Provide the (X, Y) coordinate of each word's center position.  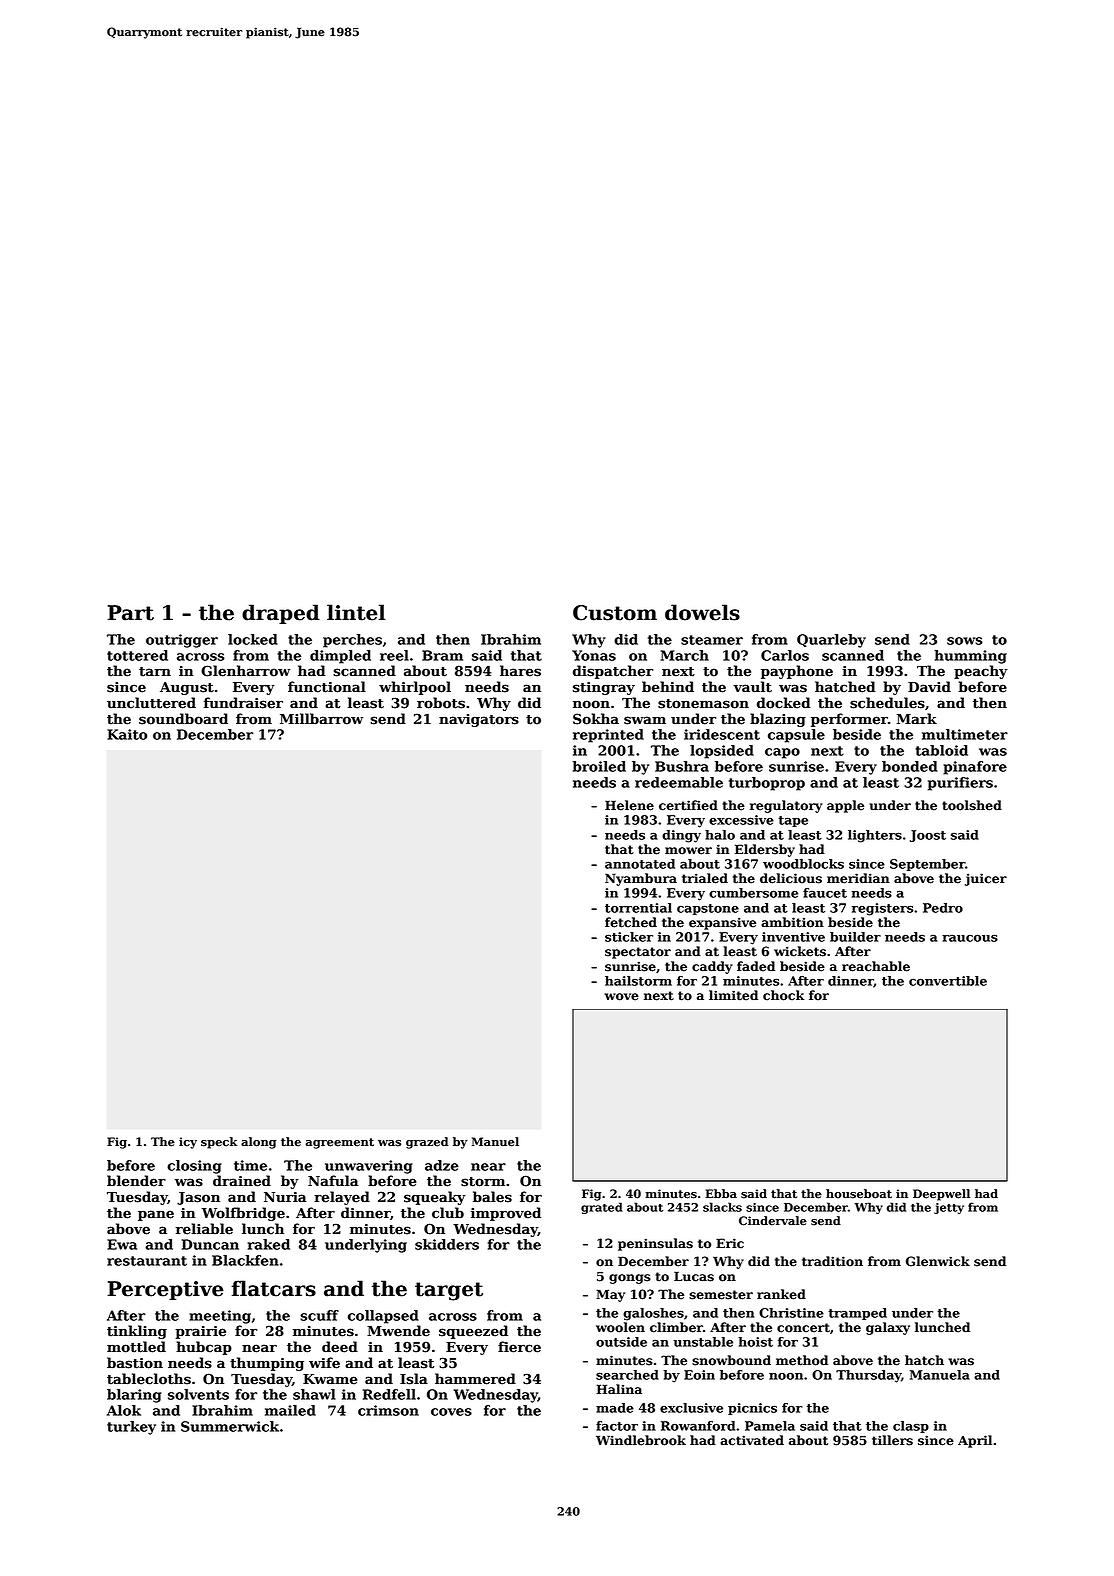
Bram (442, 655)
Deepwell (941, 1195)
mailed (290, 1410)
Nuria (285, 1197)
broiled (599, 766)
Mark (917, 718)
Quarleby (831, 641)
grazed (427, 1143)
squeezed (473, 1332)
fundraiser (243, 703)
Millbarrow (321, 719)
